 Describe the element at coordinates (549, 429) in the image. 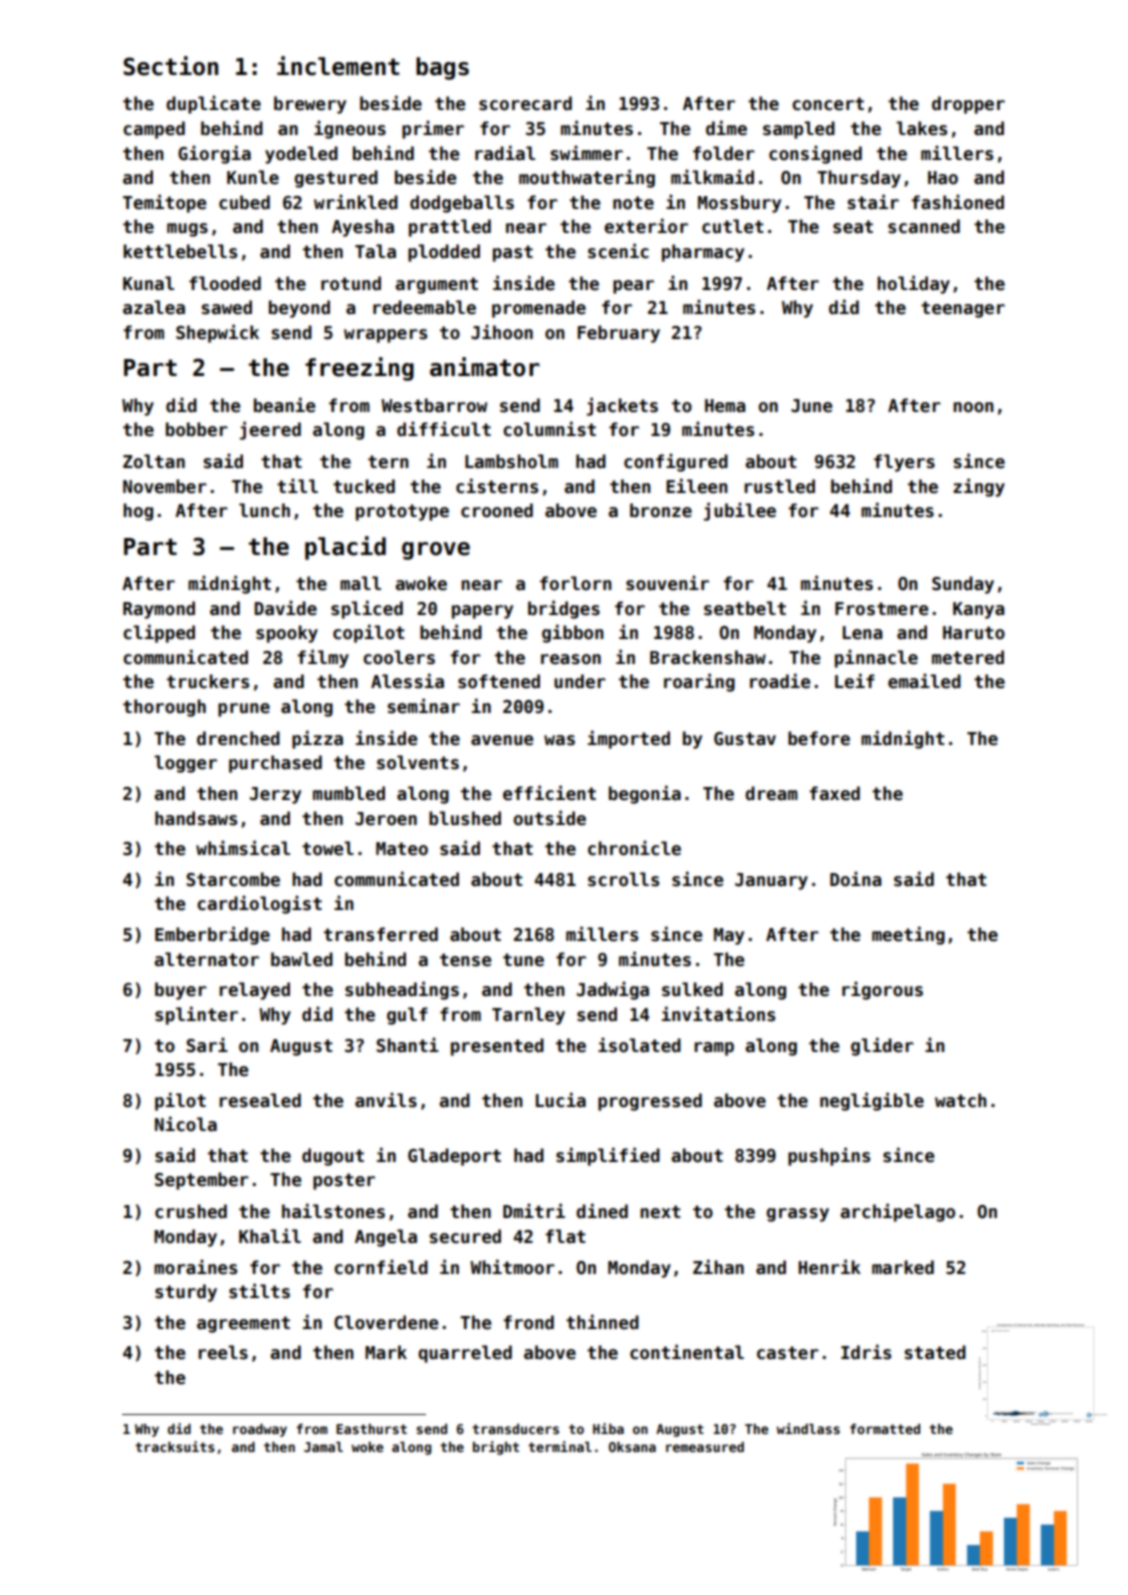

I see `columnist` at that location.
